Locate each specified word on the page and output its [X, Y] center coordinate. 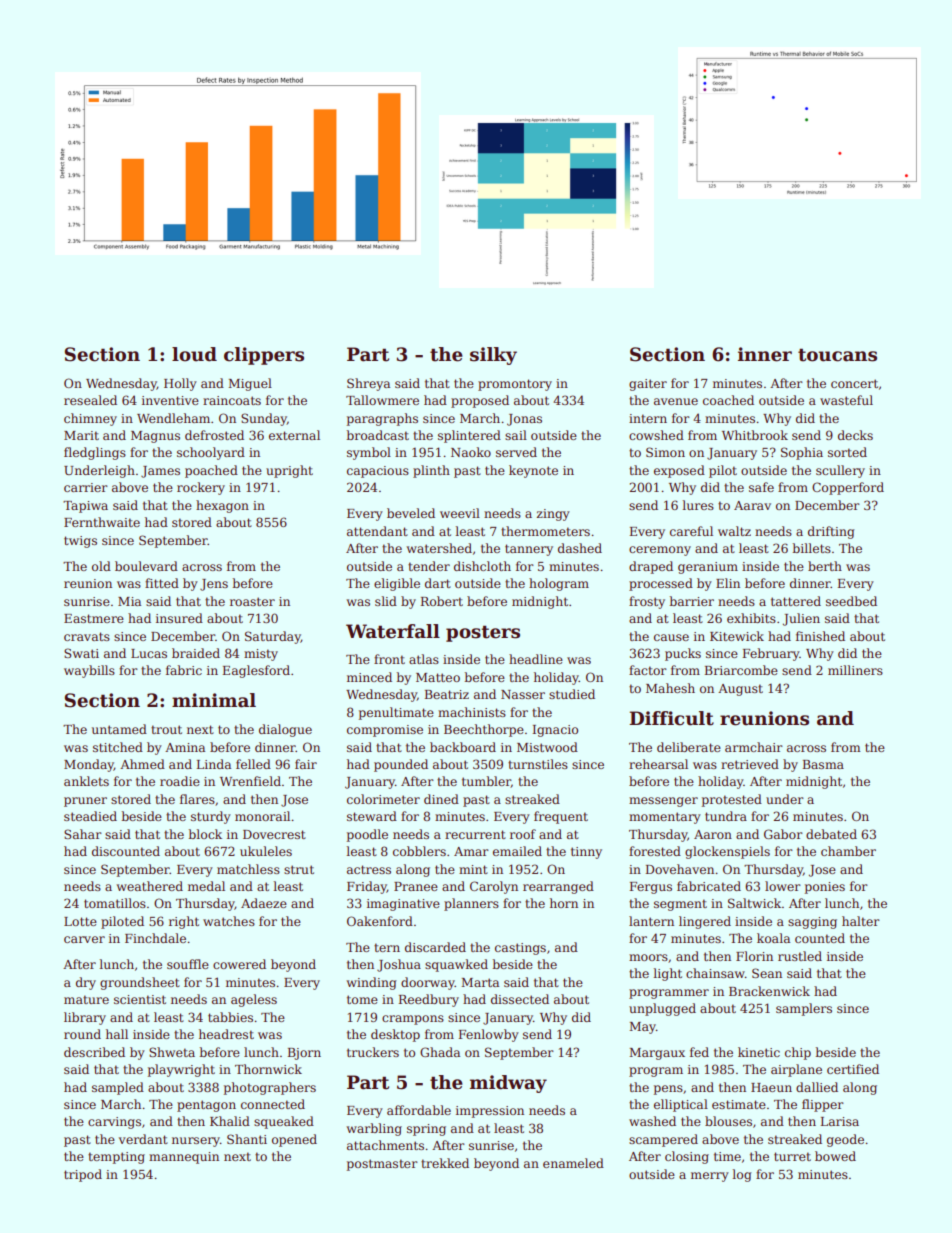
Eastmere [94, 618]
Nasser [523, 694]
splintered [469, 436]
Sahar [83, 834]
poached [211, 471]
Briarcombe [741, 670]
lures [698, 505]
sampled [118, 1088]
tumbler [486, 782]
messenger [663, 802]
